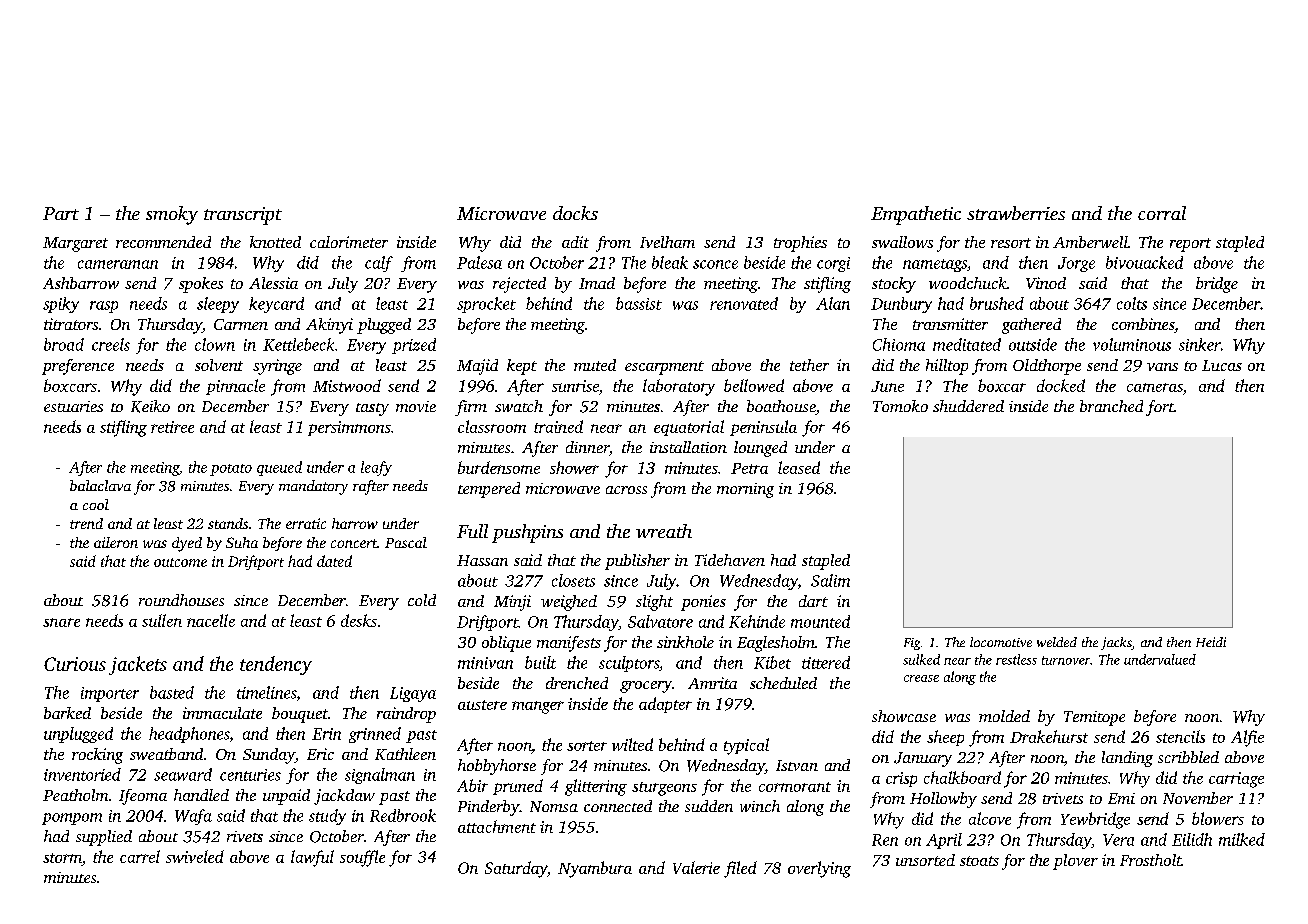  Describe the element at coordinates (1162, 213) in the screenshot. I see `corral` at that location.
